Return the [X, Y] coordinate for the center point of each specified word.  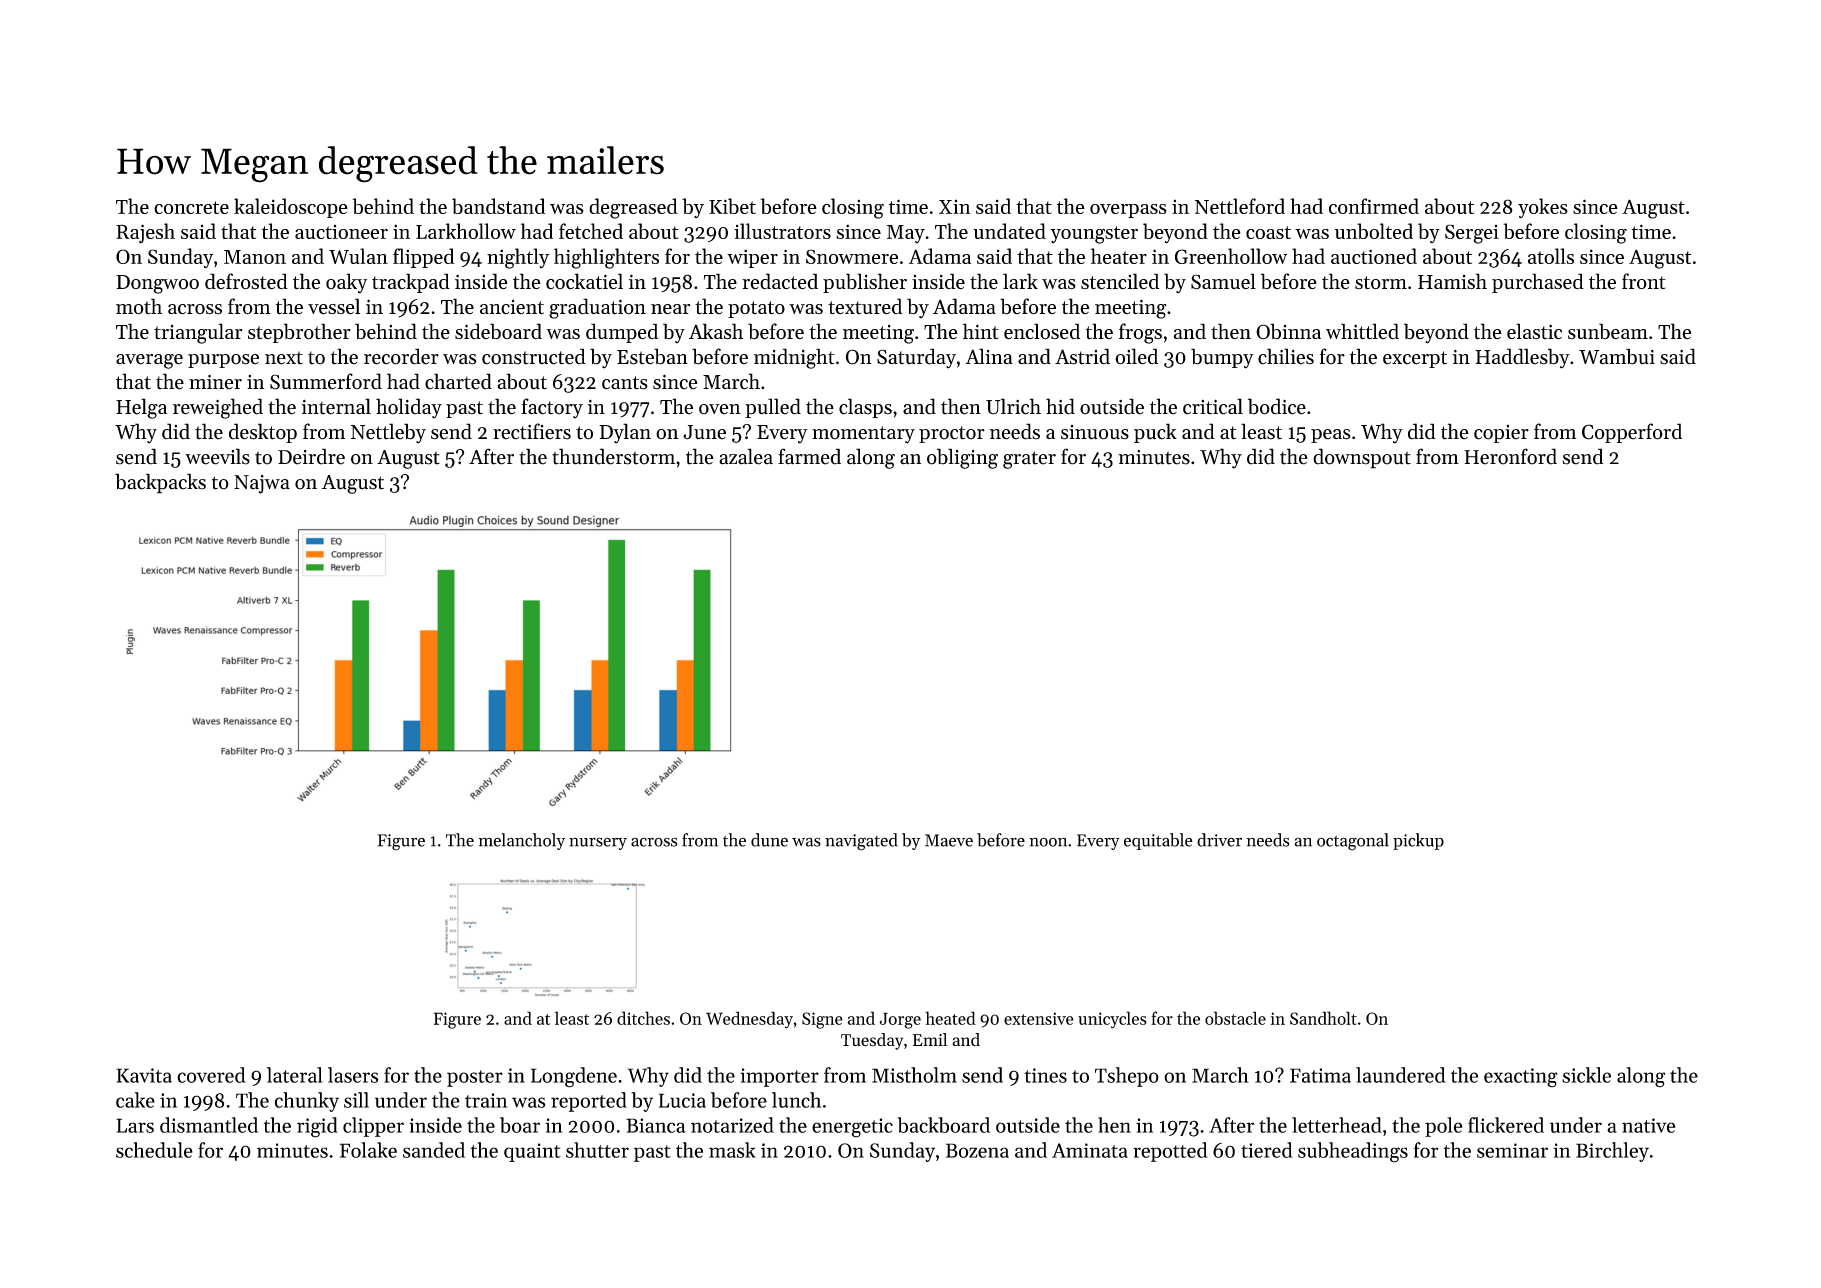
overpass [1128, 211]
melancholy [522, 841]
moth [139, 306]
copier [1501, 434]
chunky [307, 1102]
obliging [962, 458]
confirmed [1374, 206]
